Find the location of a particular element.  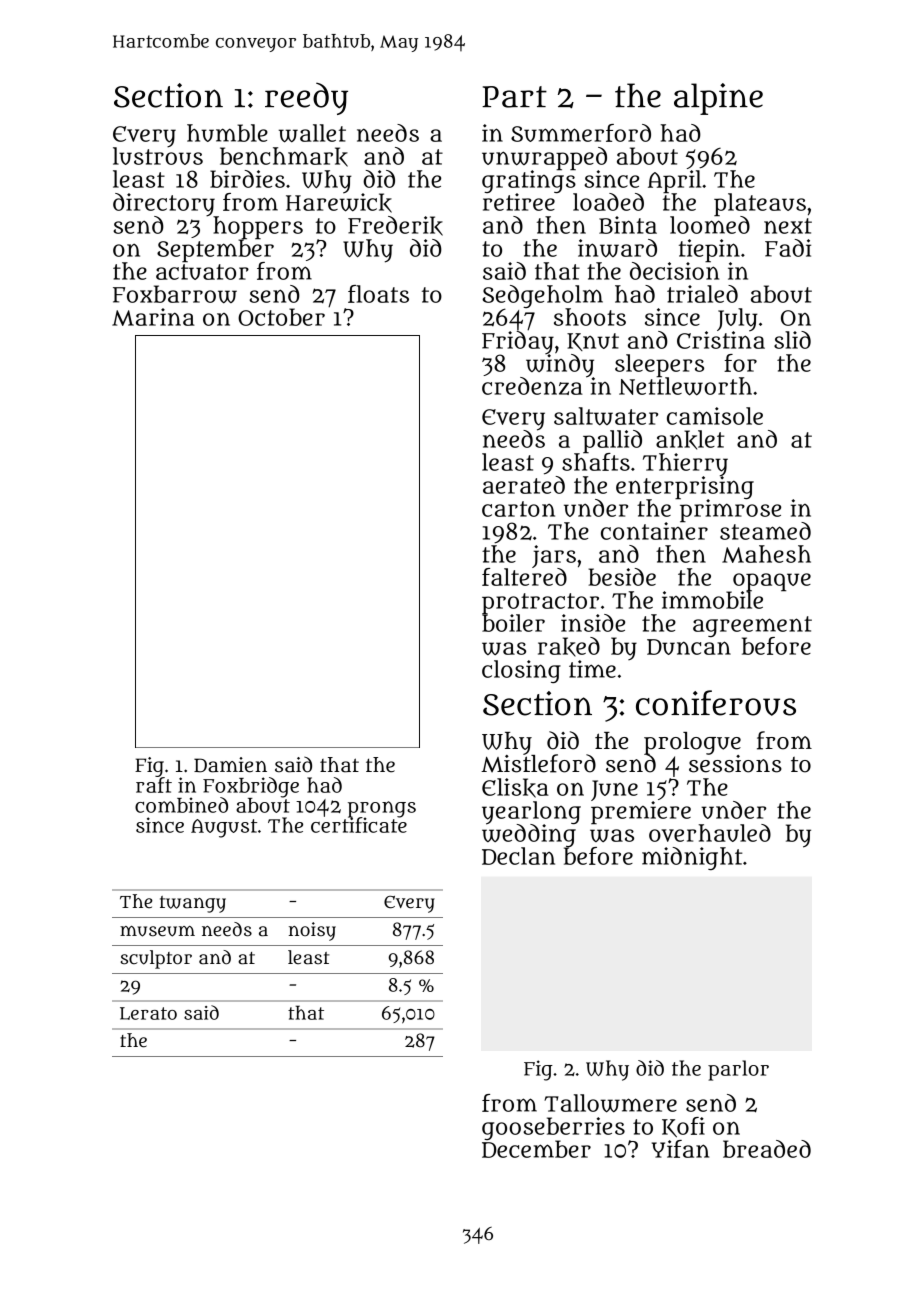

noisy is located at coordinates (312, 931).
